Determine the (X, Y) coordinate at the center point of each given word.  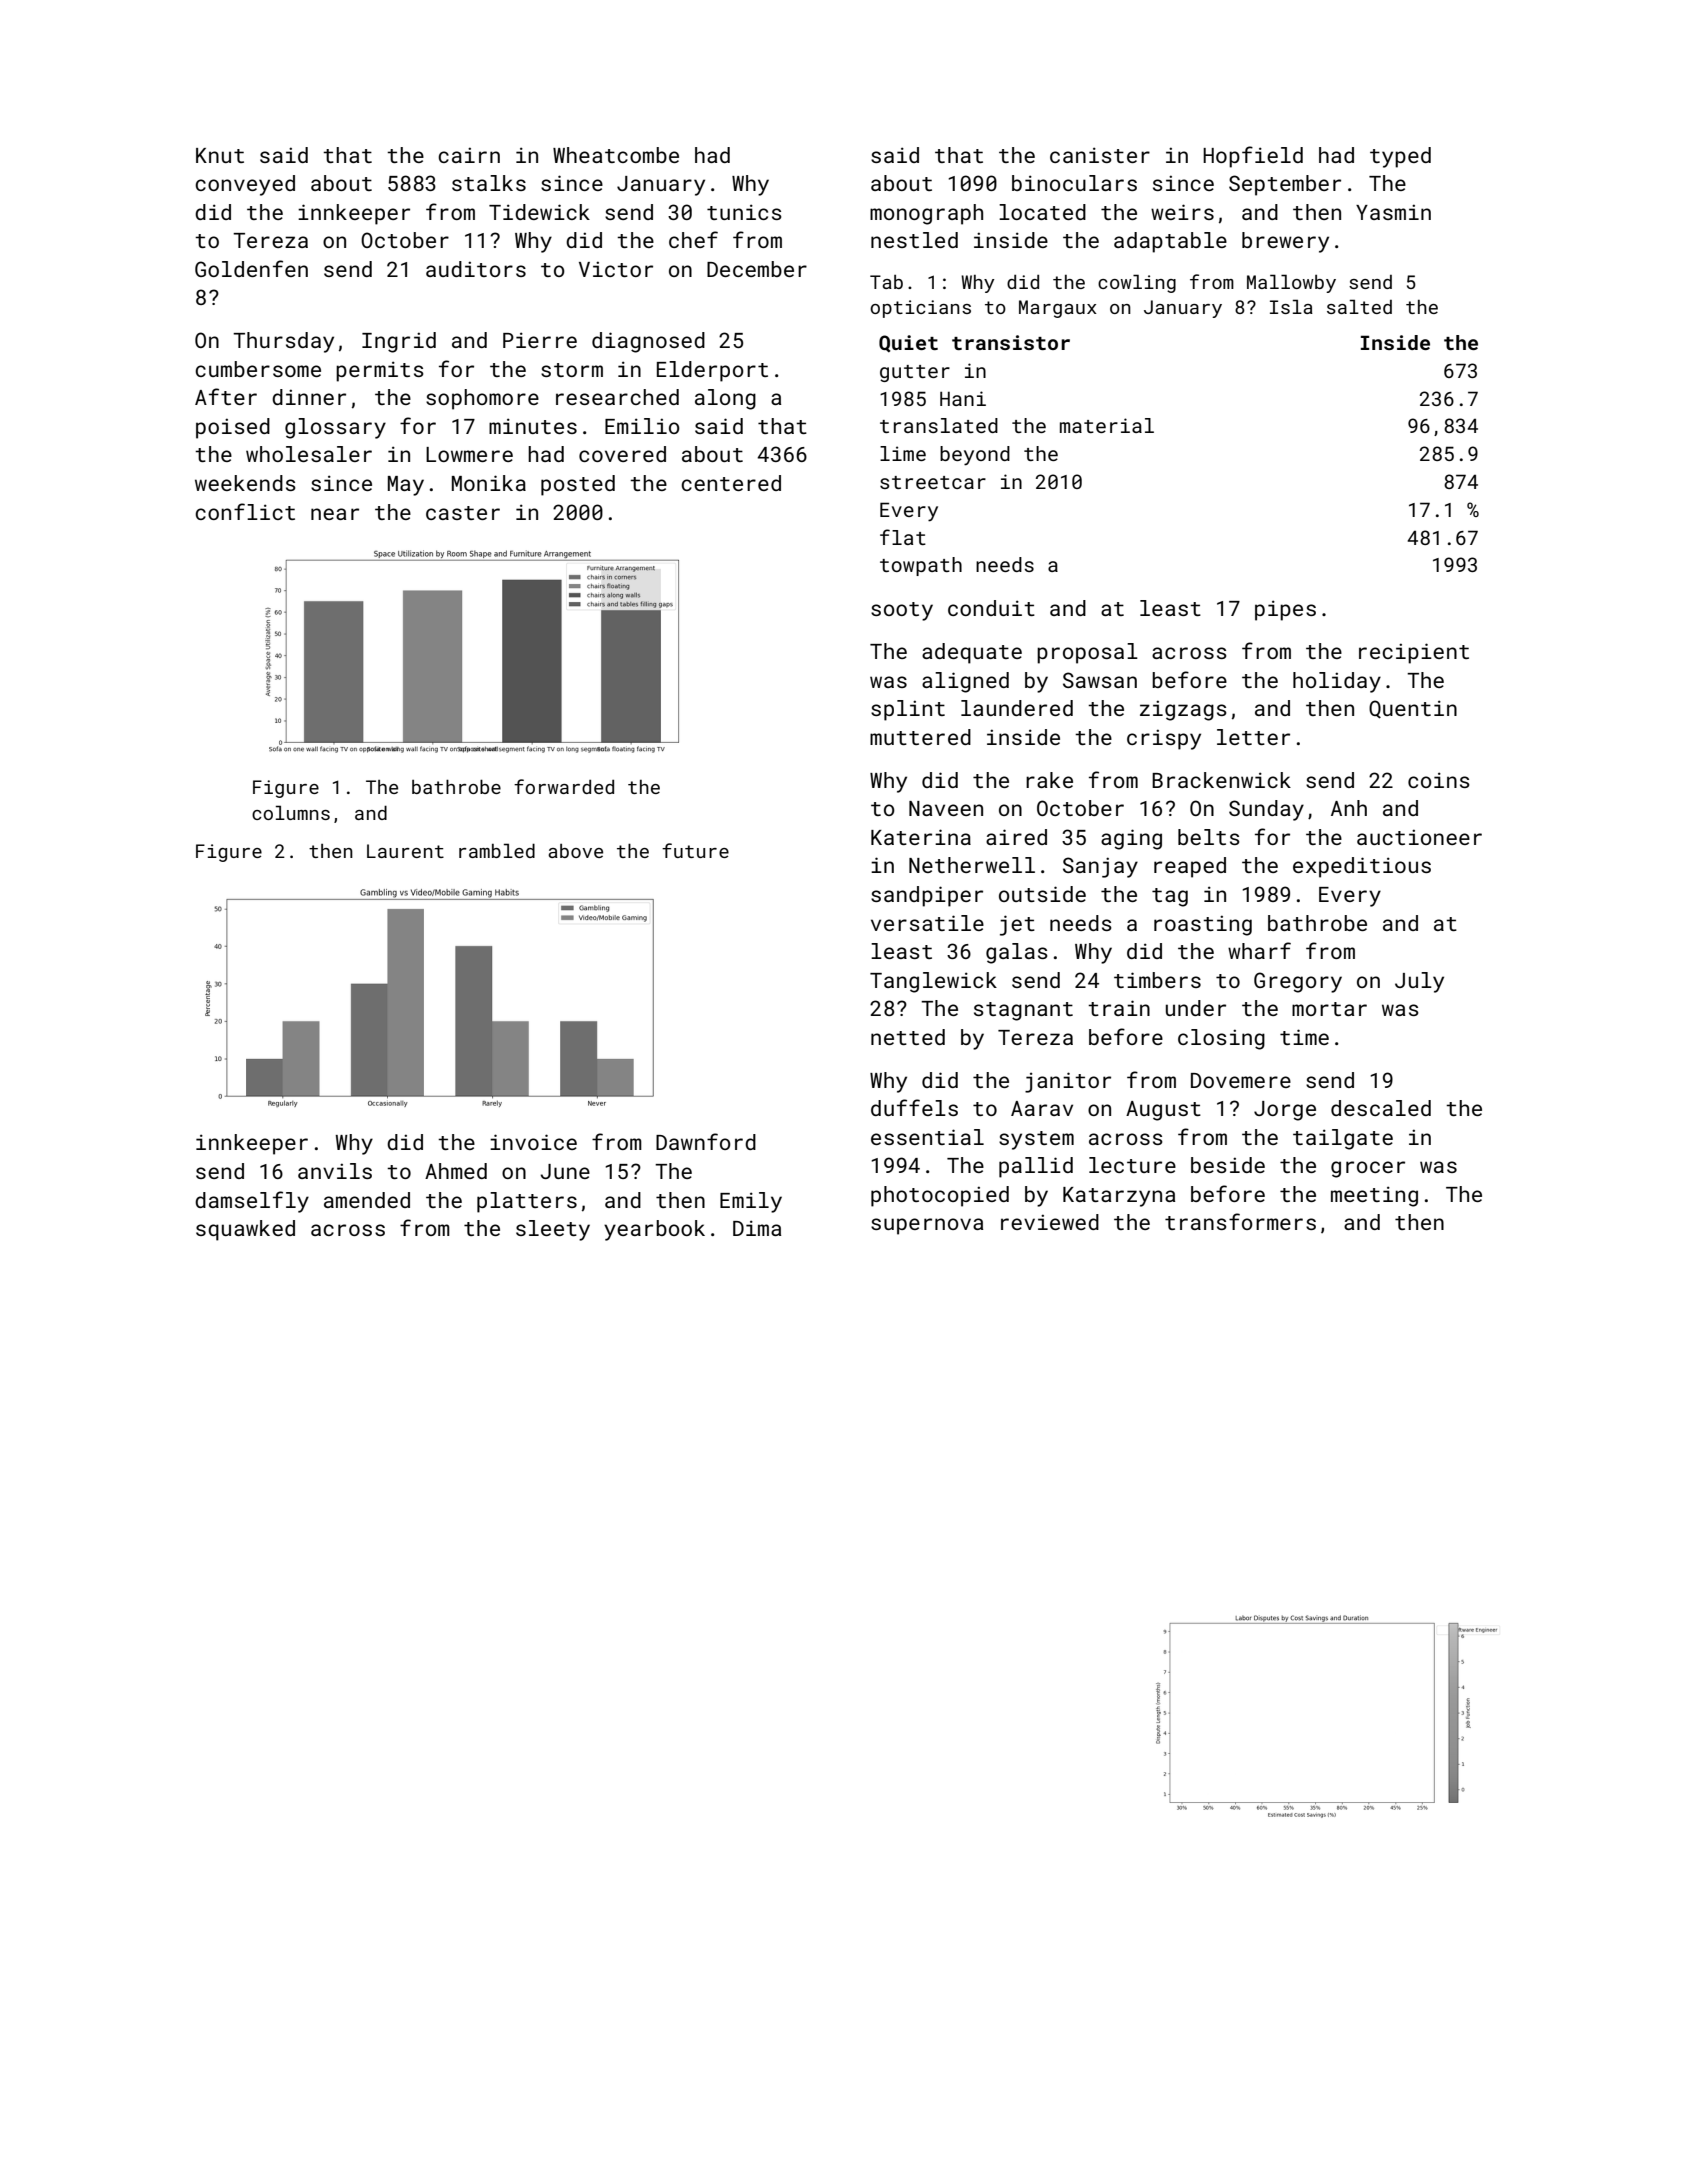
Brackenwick (1221, 780)
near (335, 514)
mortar (1329, 1009)
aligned (965, 682)
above (575, 851)
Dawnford (706, 1141)
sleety (553, 1230)
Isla (1291, 306)
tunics (744, 212)
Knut (220, 155)
